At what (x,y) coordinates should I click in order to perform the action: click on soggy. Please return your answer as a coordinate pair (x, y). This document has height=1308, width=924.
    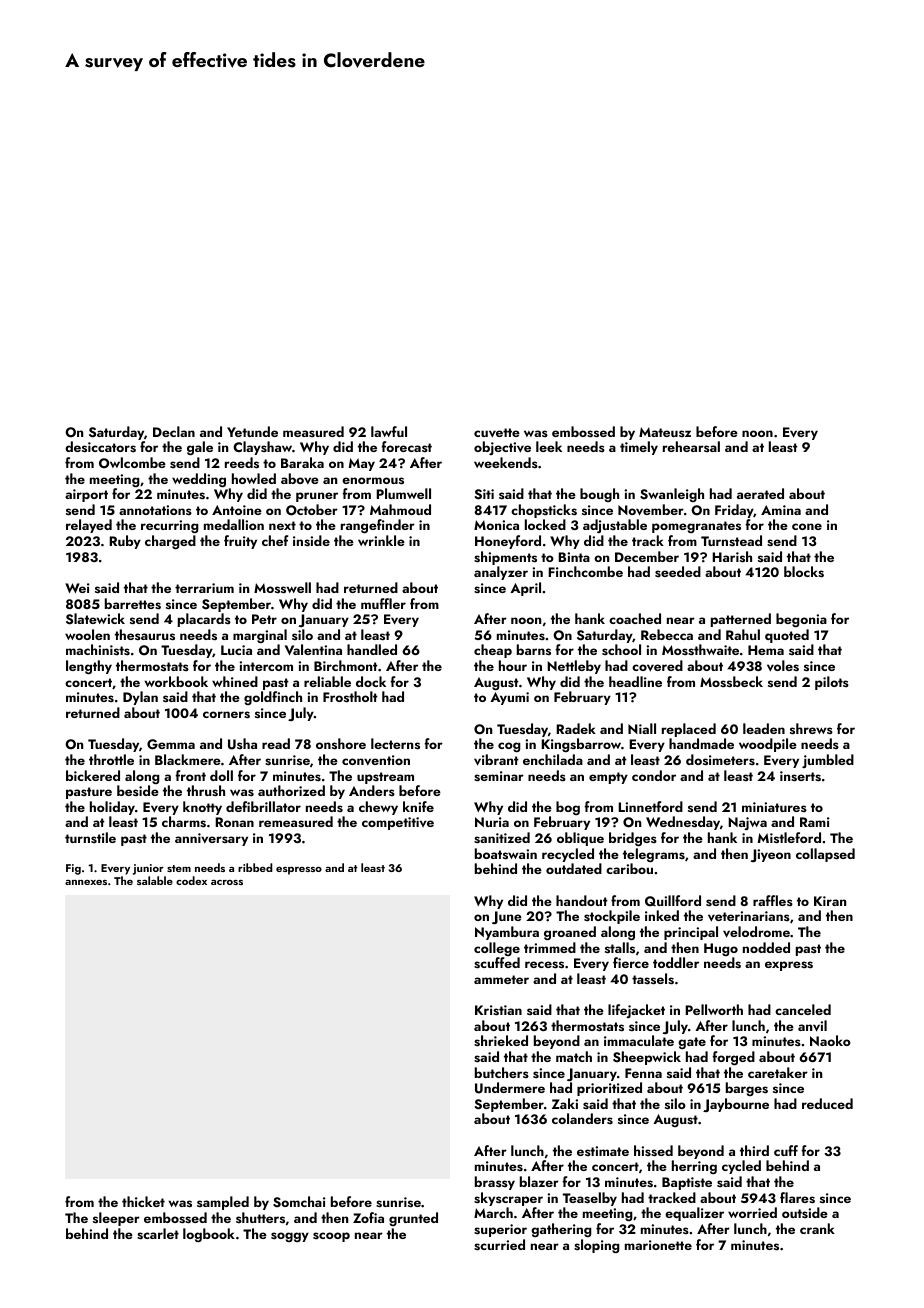
    Looking at the image, I should click on (290, 1237).
